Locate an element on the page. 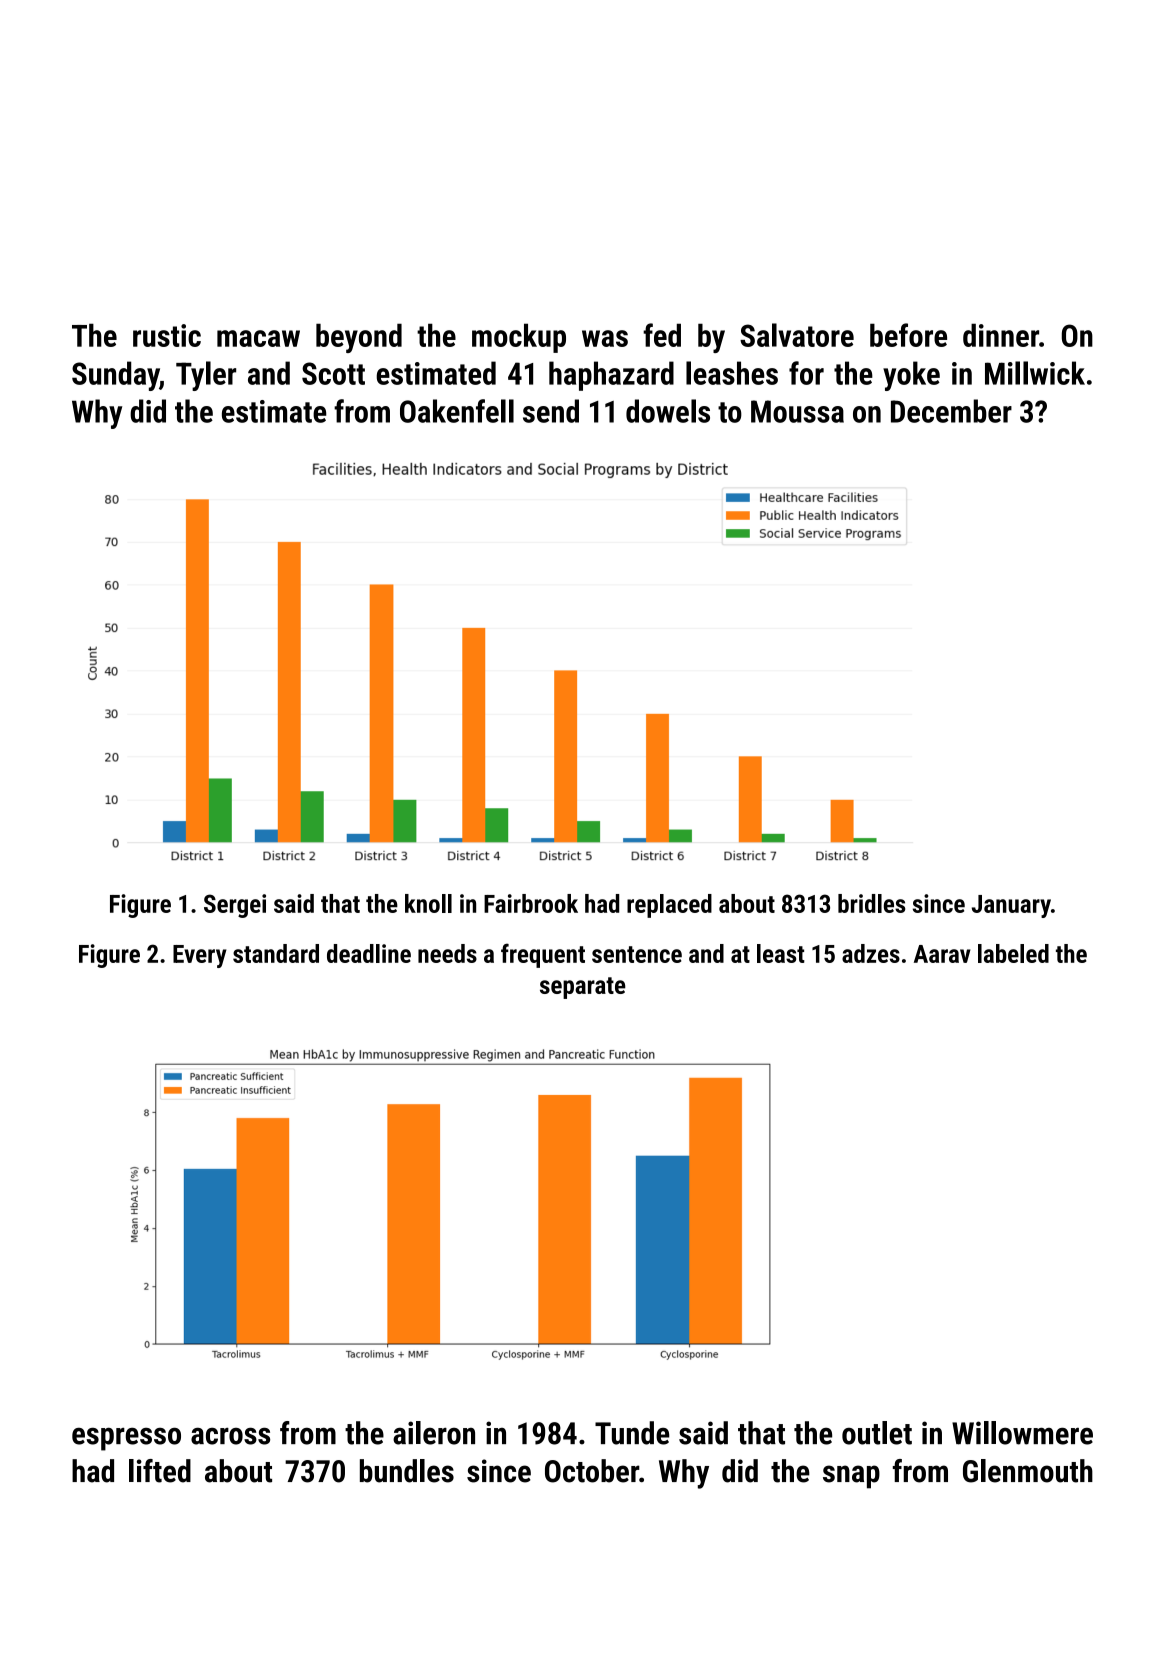 Image resolution: width=1165 pixels, height=1654 pixels. outlet is located at coordinates (877, 1433).
